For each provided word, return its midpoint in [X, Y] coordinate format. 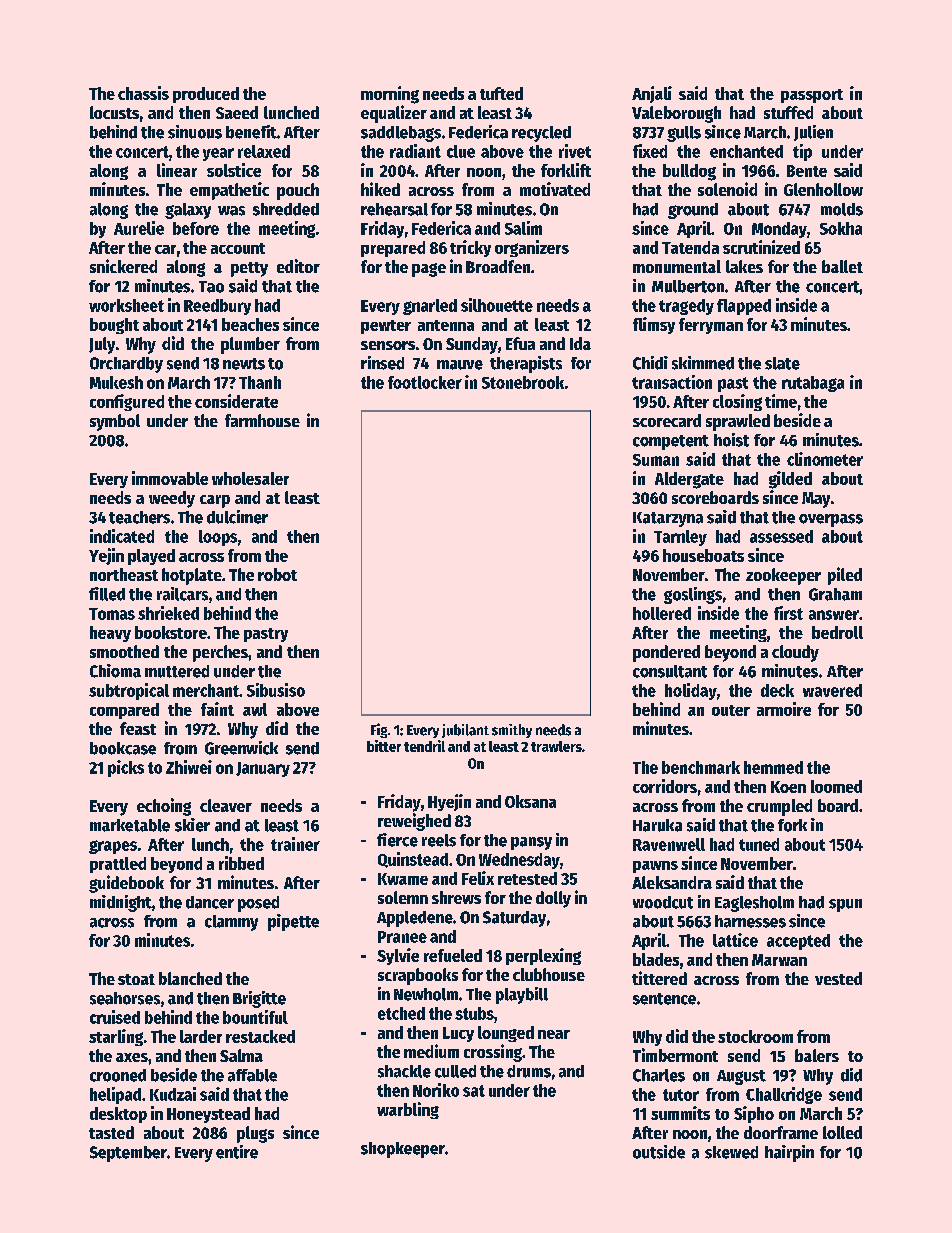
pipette [293, 922]
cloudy [795, 653]
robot [277, 574]
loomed [836, 786]
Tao [211, 287]
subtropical [129, 691]
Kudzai [173, 1094]
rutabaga [813, 384]
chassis [143, 93]
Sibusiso [276, 690]
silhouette [497, 305]
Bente [807, 171]
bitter [384, 746]
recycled [541, 134]
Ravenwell [669, 844]
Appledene [415, 919]
